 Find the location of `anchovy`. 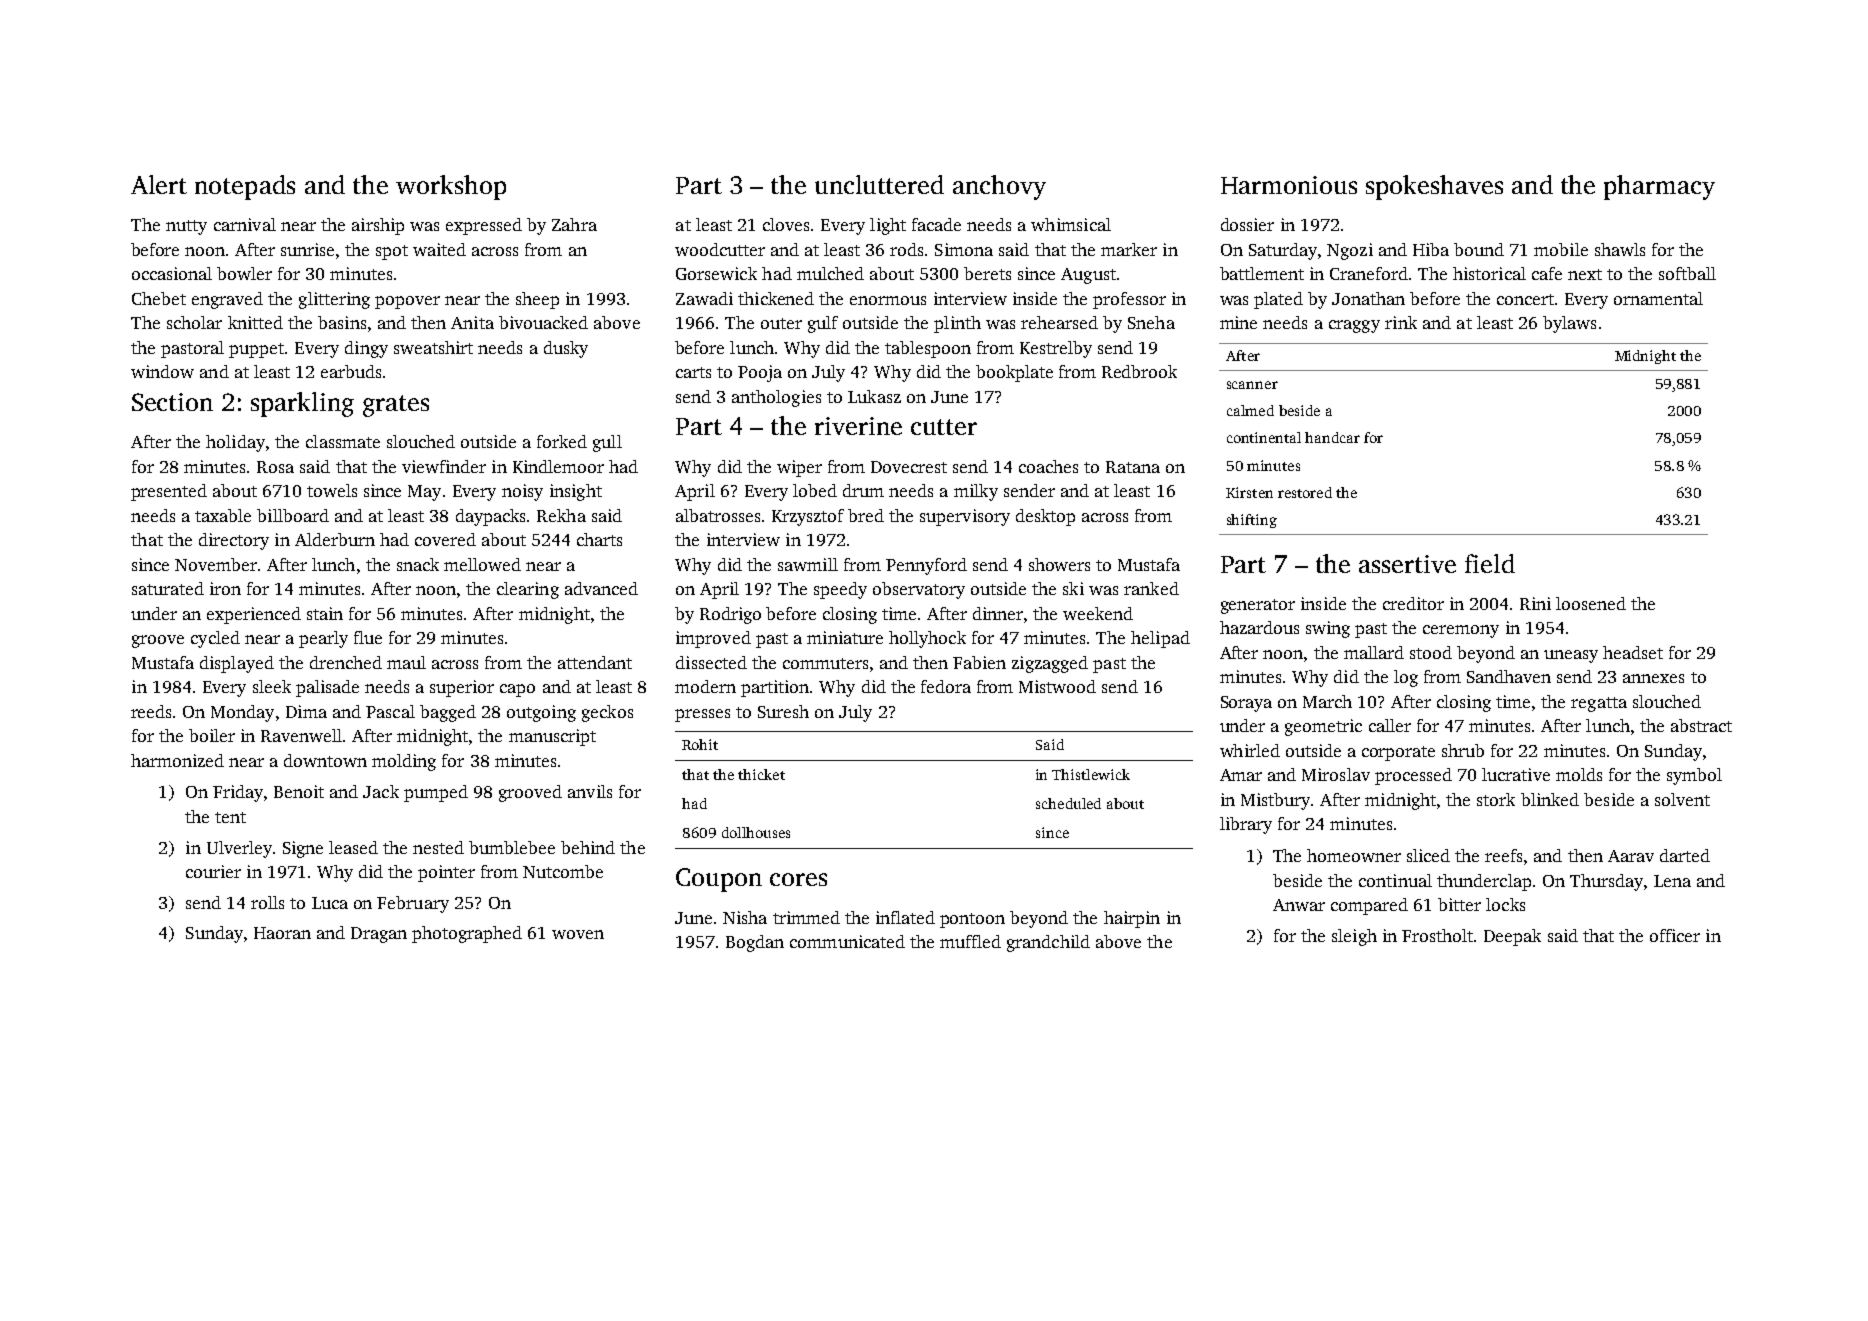

anchovy is located at coordinates (999, 187).
